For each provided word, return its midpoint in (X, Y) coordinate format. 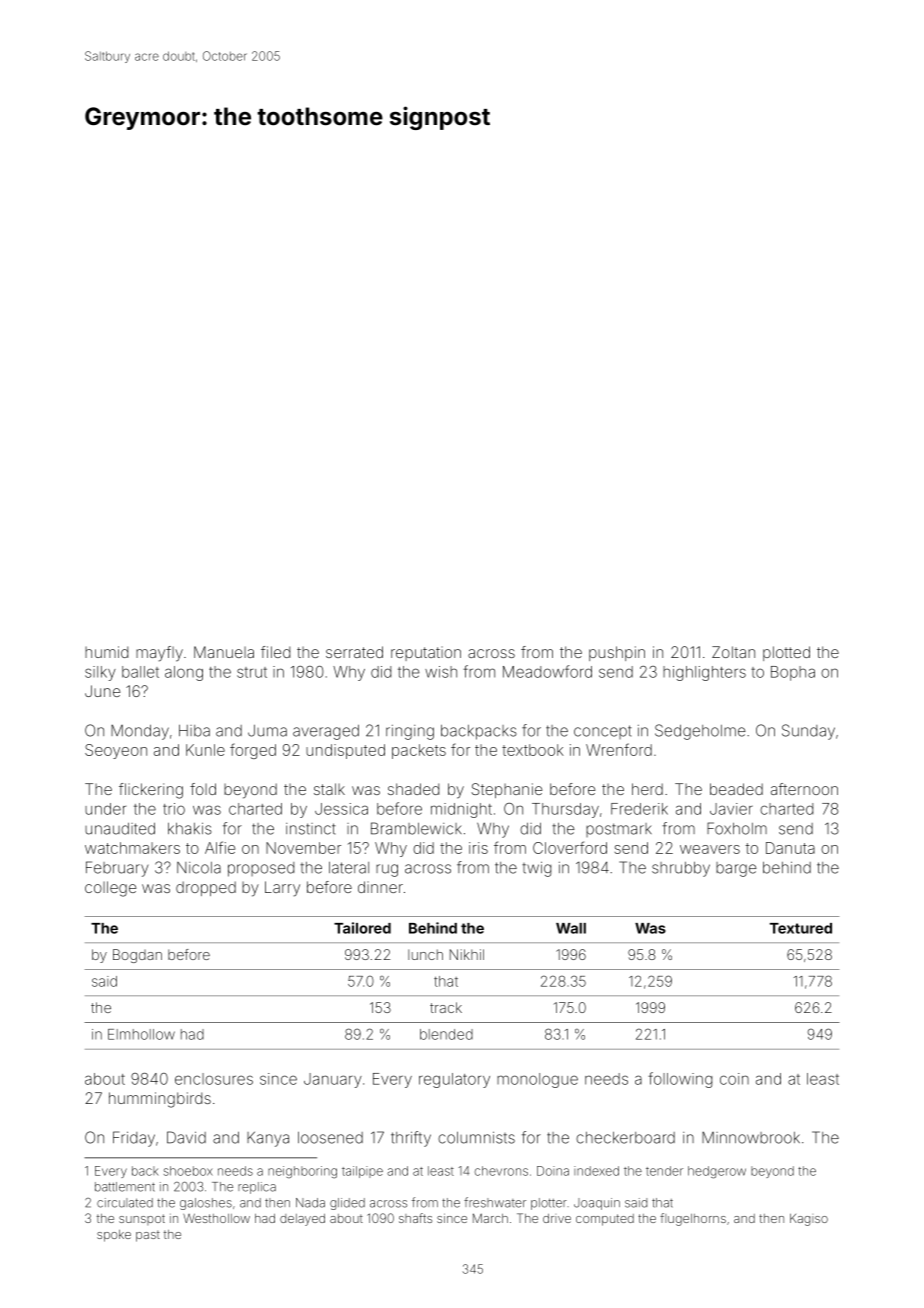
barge (736, 869)
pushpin (617, 653)
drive (557, 1218)
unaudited (120, 829)
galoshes (206, 1204)
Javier (731, 809)
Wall (571, 928)
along (184, 673)
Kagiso (809, 1220)
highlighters (704, 673)
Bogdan (137, 956)
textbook (533, 750)
